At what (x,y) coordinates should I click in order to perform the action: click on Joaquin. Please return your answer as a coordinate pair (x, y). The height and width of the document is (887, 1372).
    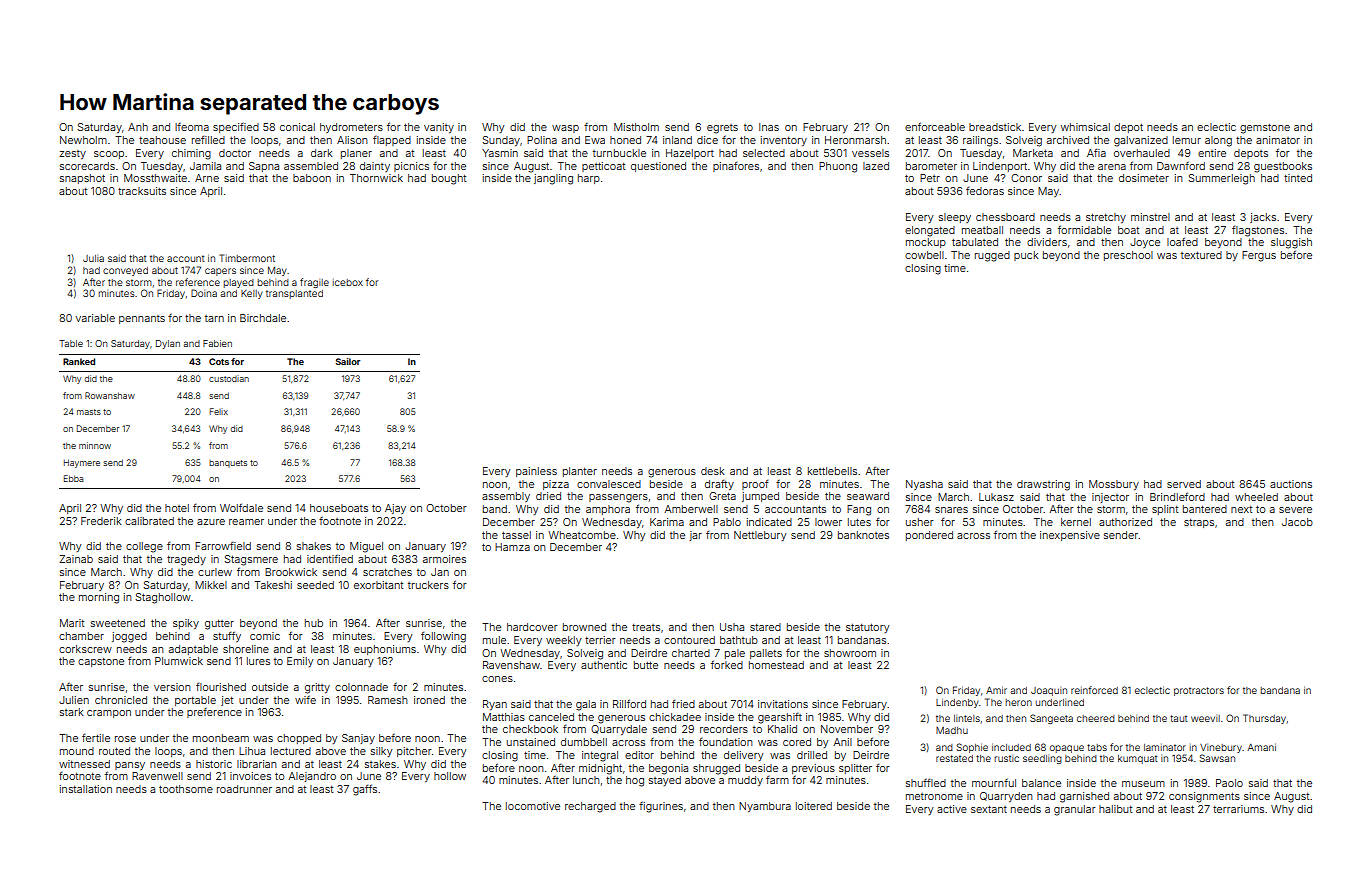
    Looking at the image, I should click on (1049, 691).
